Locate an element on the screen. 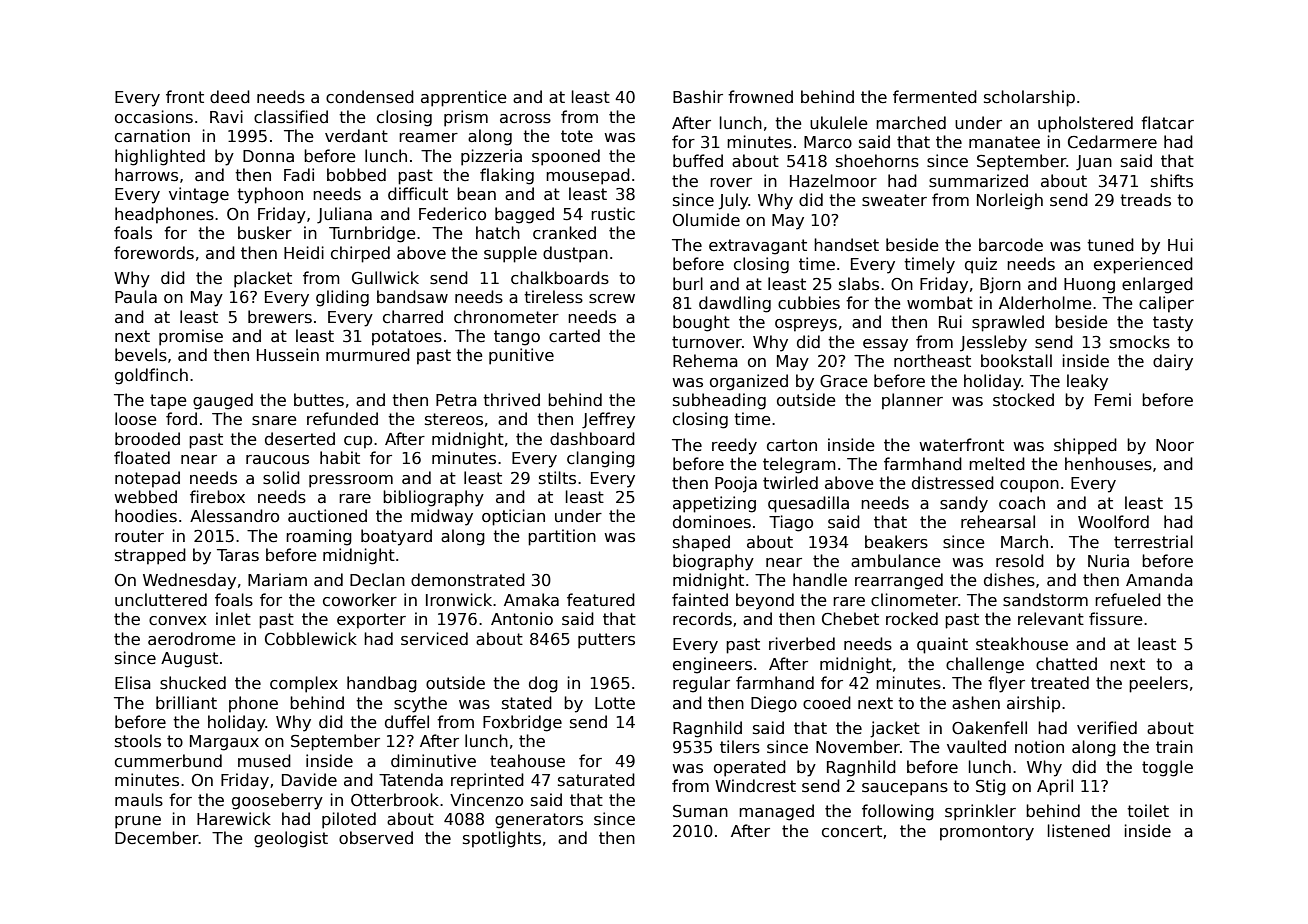 This screenshot has height=924, width=1308. brilliant is located at coordinates (186, 702).
